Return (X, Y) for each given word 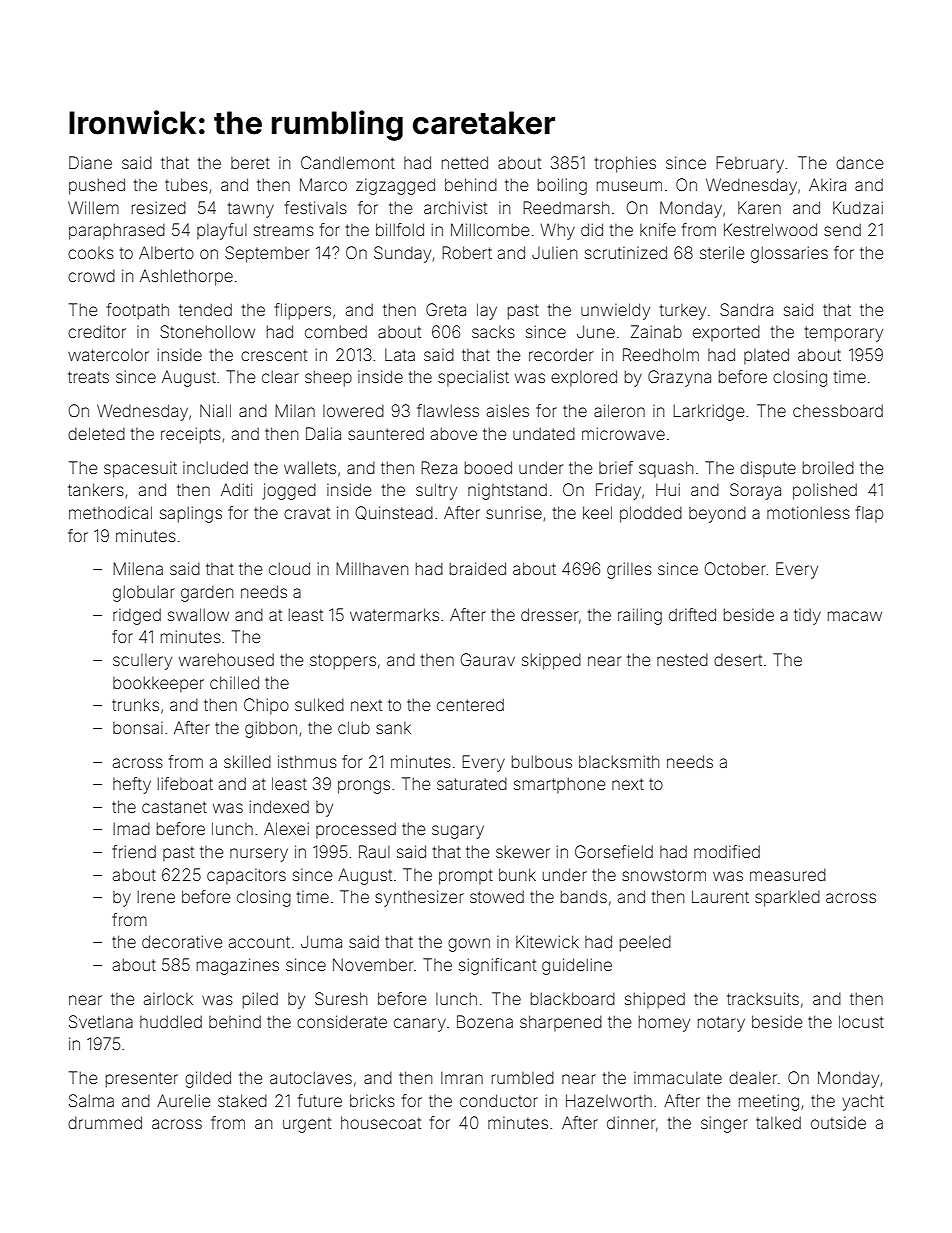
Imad (131, 828)
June (596, 331)
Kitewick (547, 941)
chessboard (838, 410)
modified (727, 851)
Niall (215, 410)
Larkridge (709, 412)
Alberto (166, 252)
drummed (105, 1122)
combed (336, 331)
